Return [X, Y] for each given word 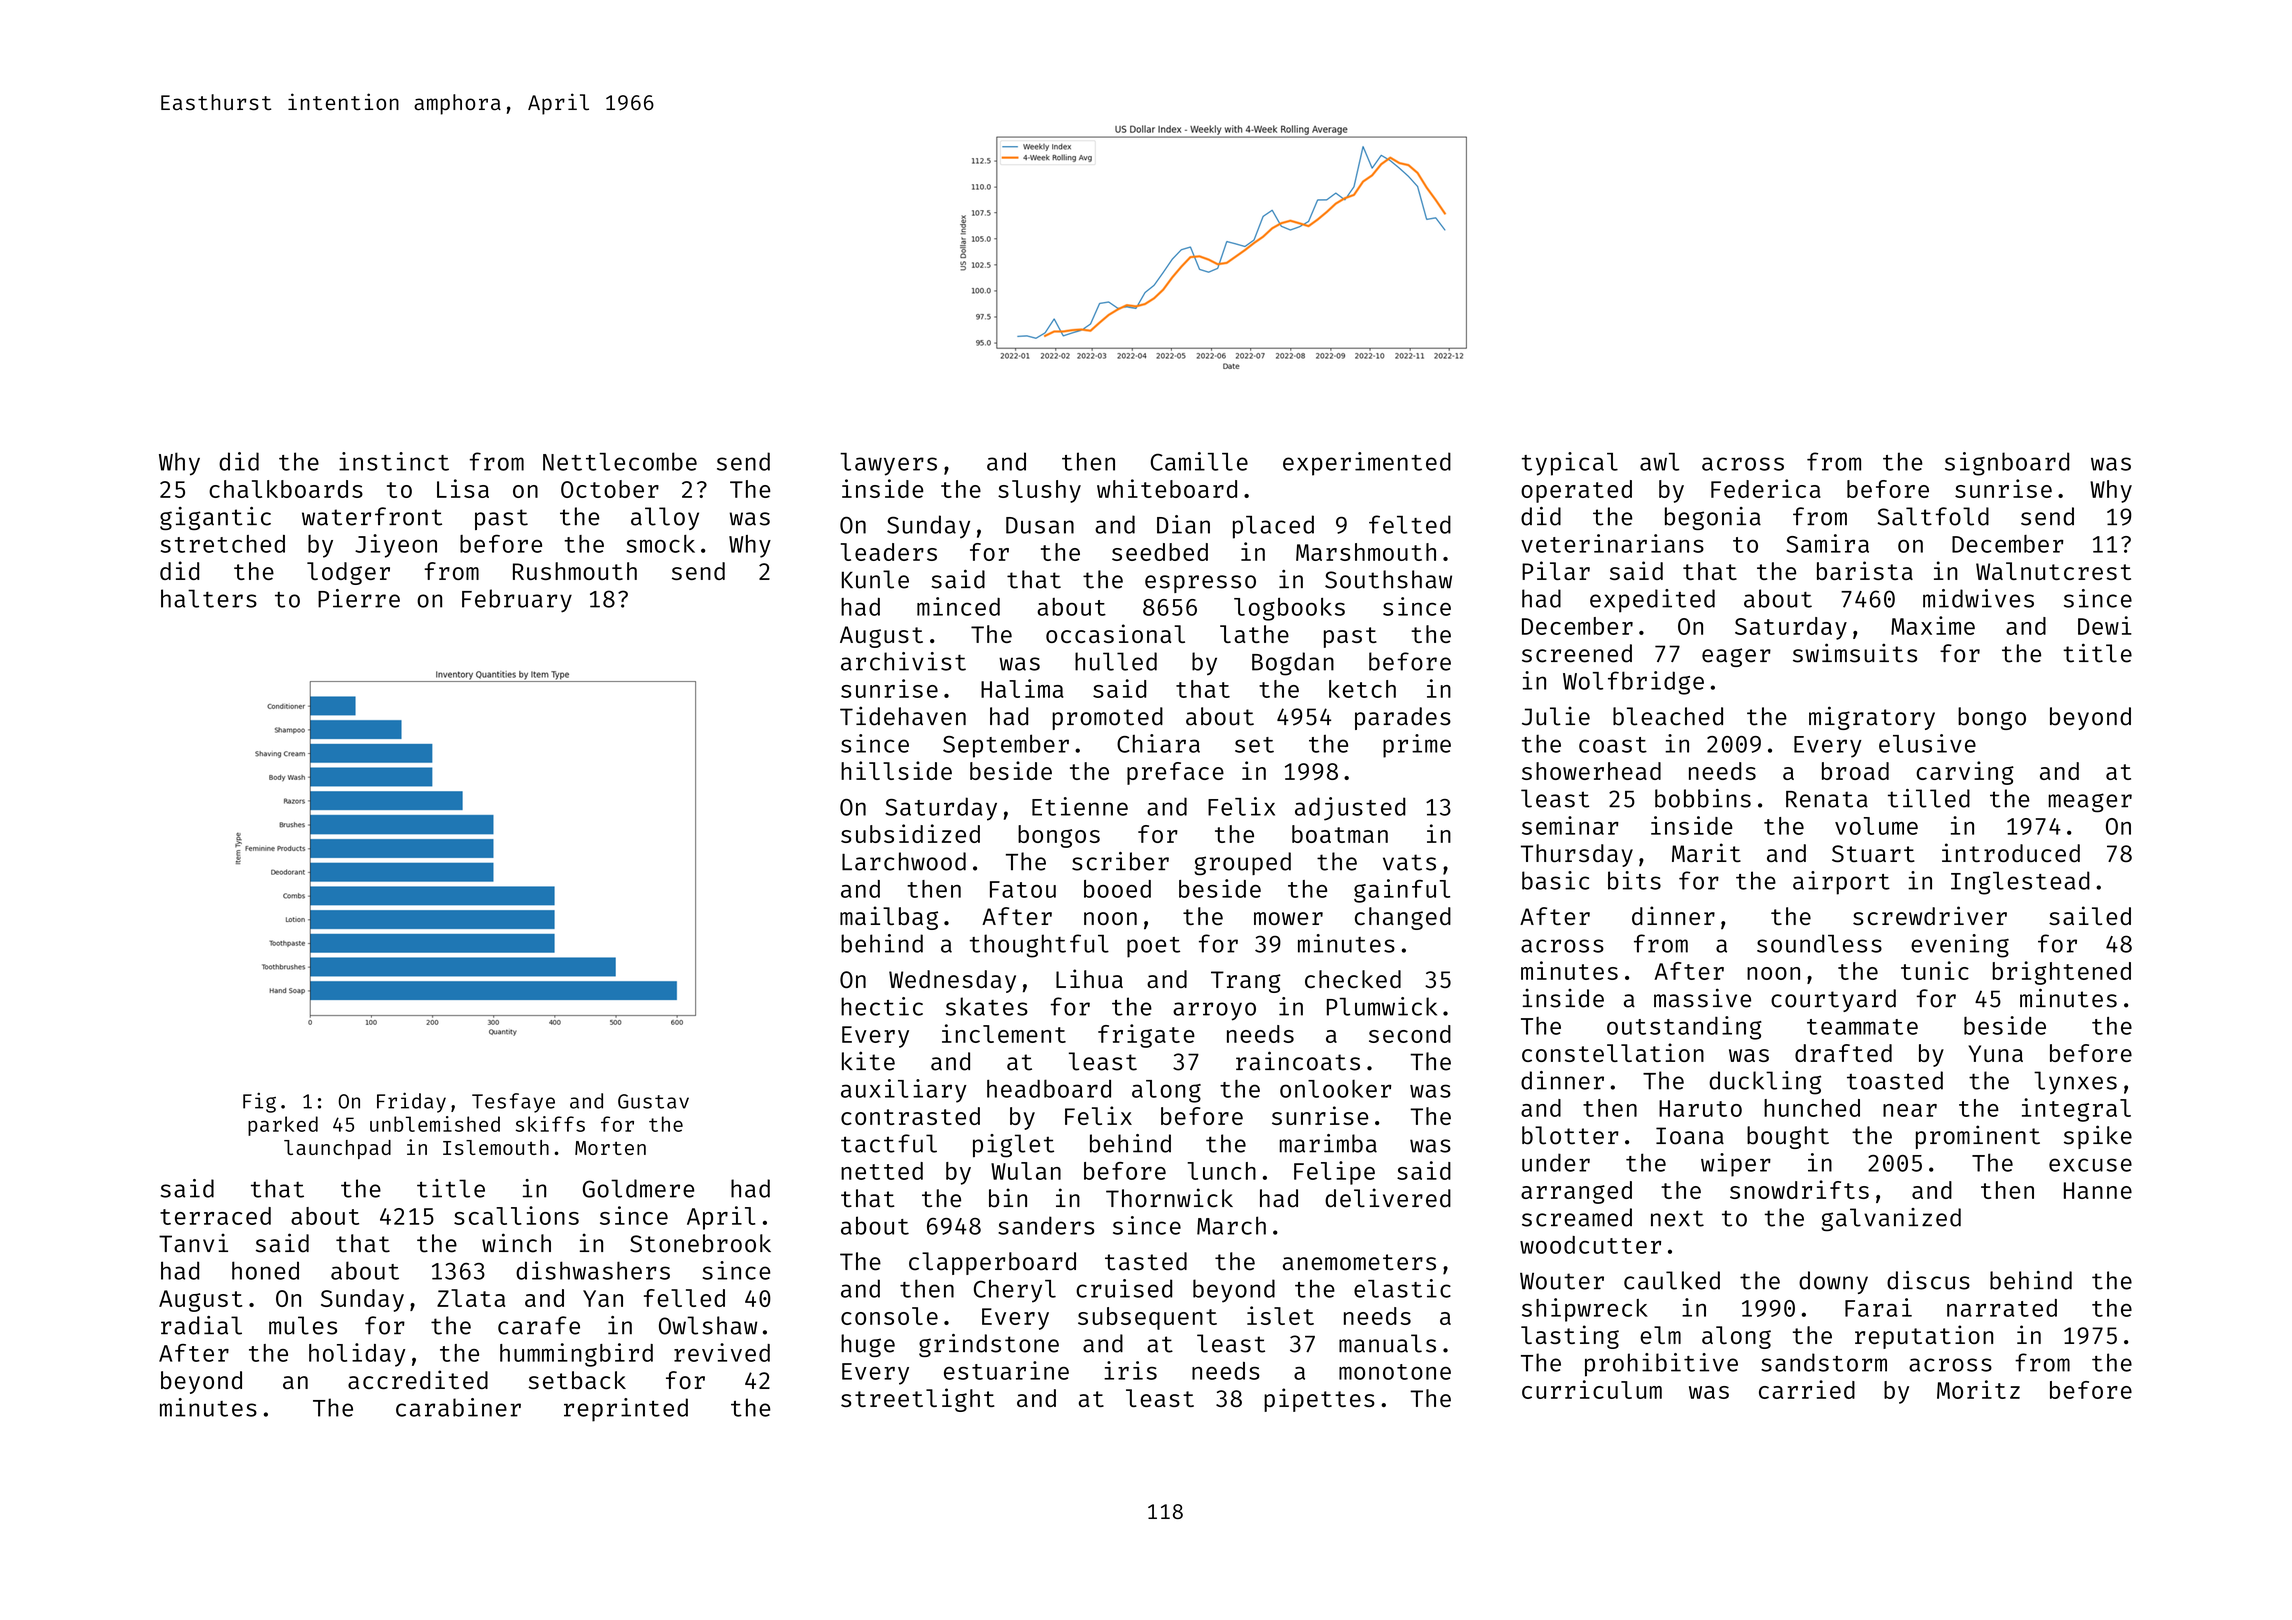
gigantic [215, 518]
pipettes [1319, 1400]
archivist [903, 661]
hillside [896, 770]
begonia [1713, 518]
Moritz [1978, 1389]
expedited [1652, 601]
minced [958, 606]
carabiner [458, 1407]
